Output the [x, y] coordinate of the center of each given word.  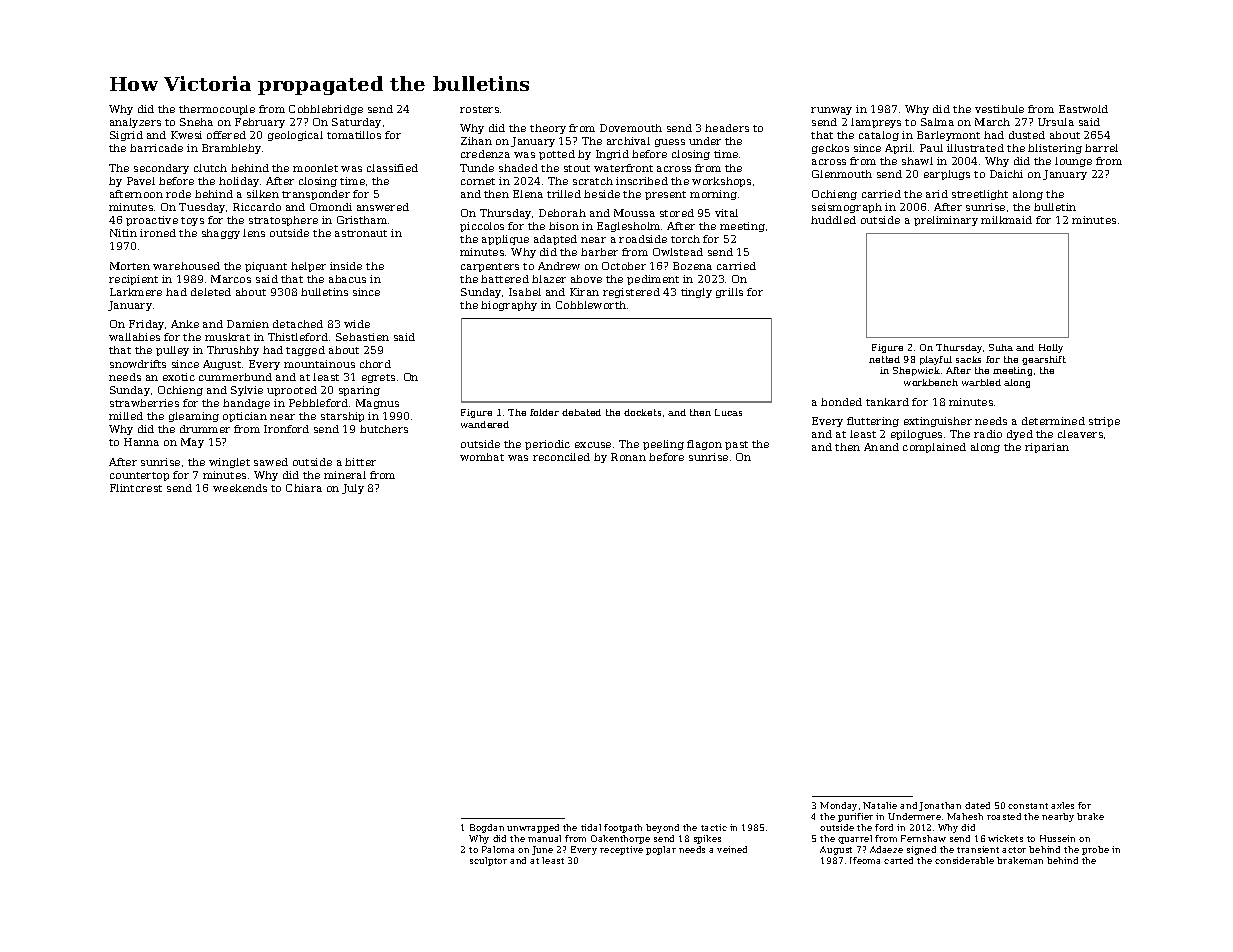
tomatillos [354, 135]
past [736, 445]
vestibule [999, 109]
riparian [1047, 448]
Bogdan [487, 828]
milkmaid [1006, 220]
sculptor [488, 861]
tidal [591, 827]
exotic [179, 377]
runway [831, 111]
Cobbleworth [591, 305]
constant [1028, 806]
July [353, 489]
